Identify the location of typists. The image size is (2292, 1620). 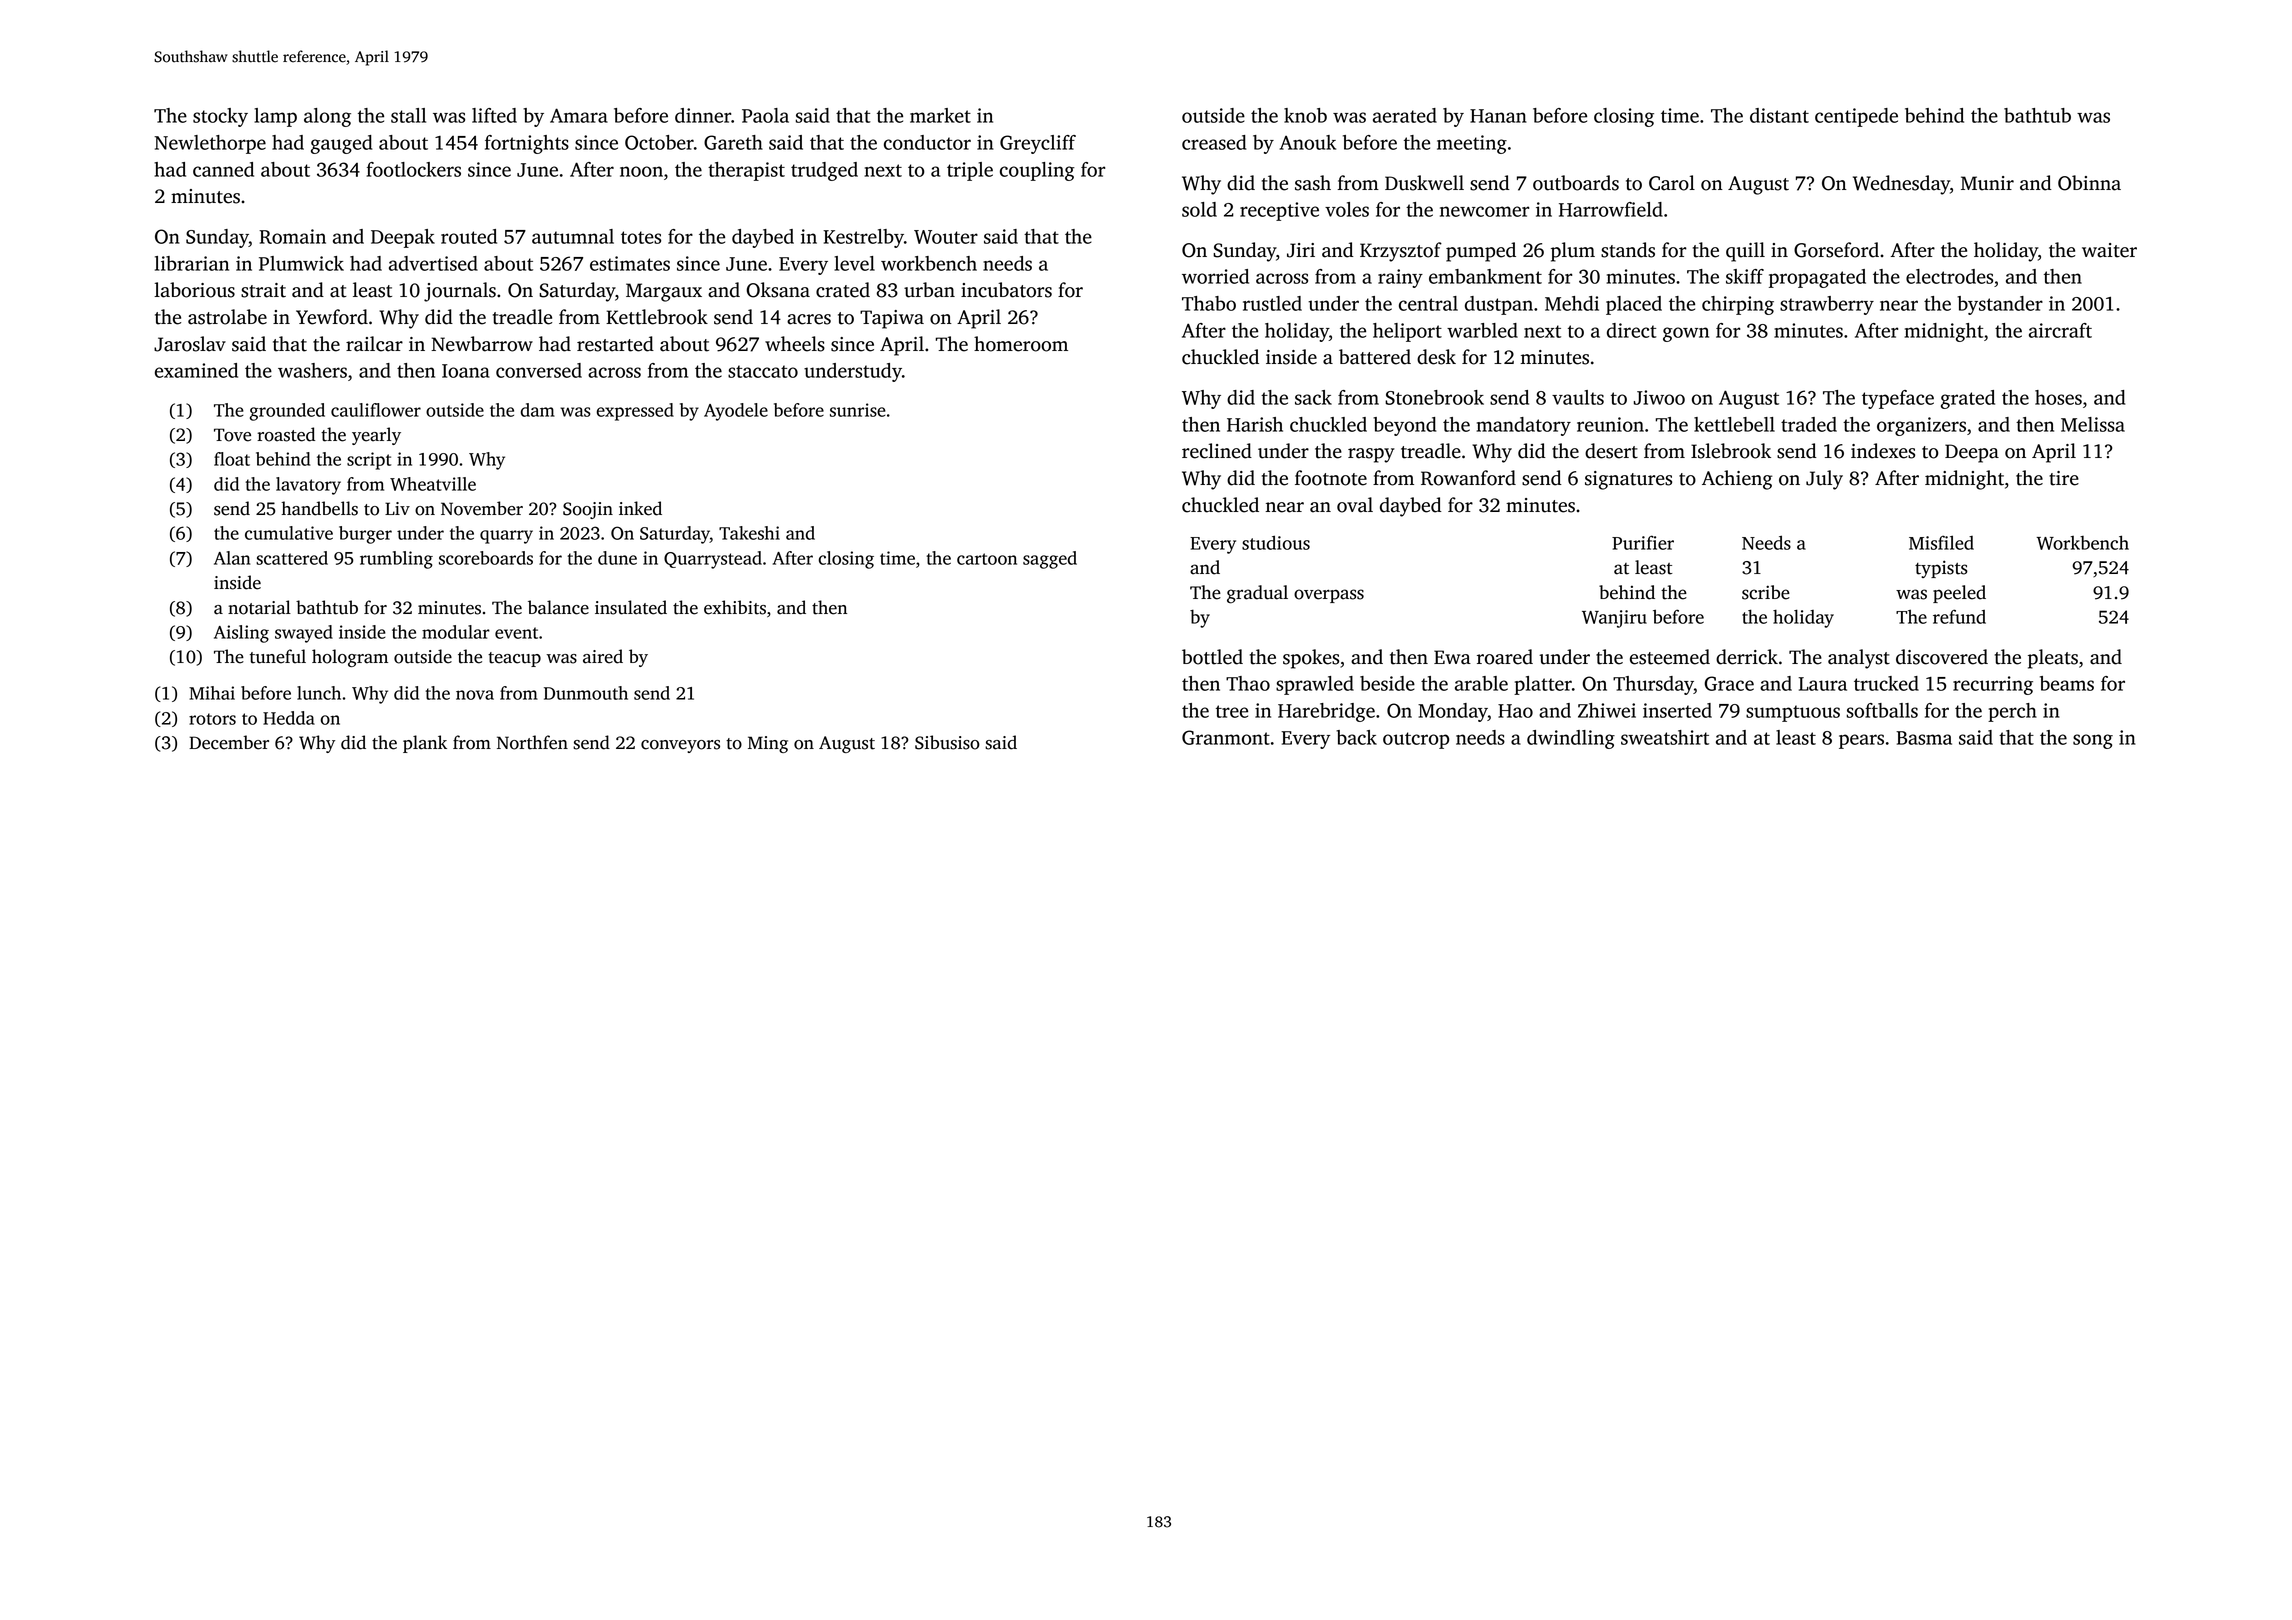
(1941, 569).
